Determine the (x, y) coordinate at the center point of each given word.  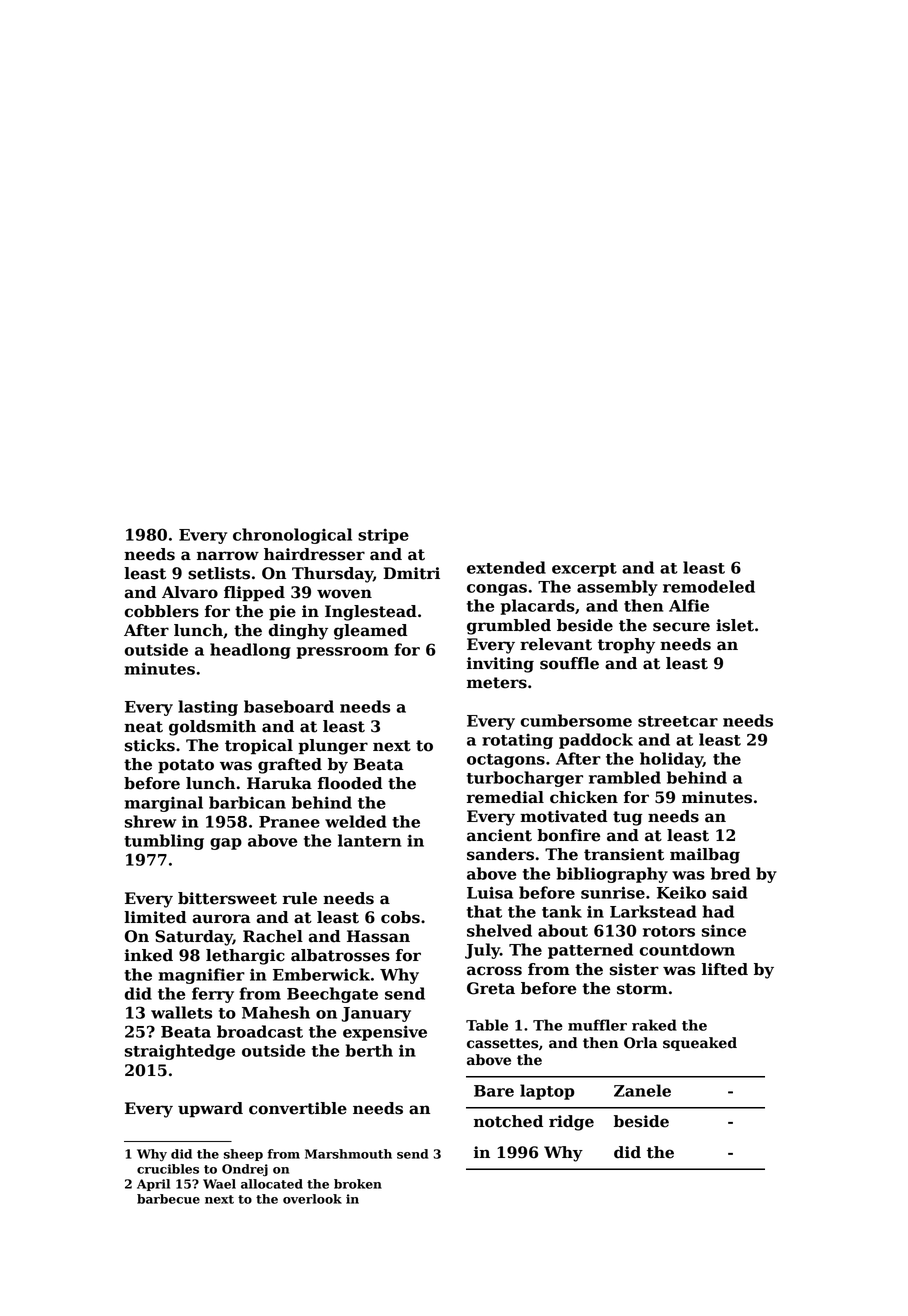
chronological (292, 536)
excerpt (584, 570)
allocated (272, 1184)
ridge (571, 1123)
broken (358, 1184)
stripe (383, 536)
